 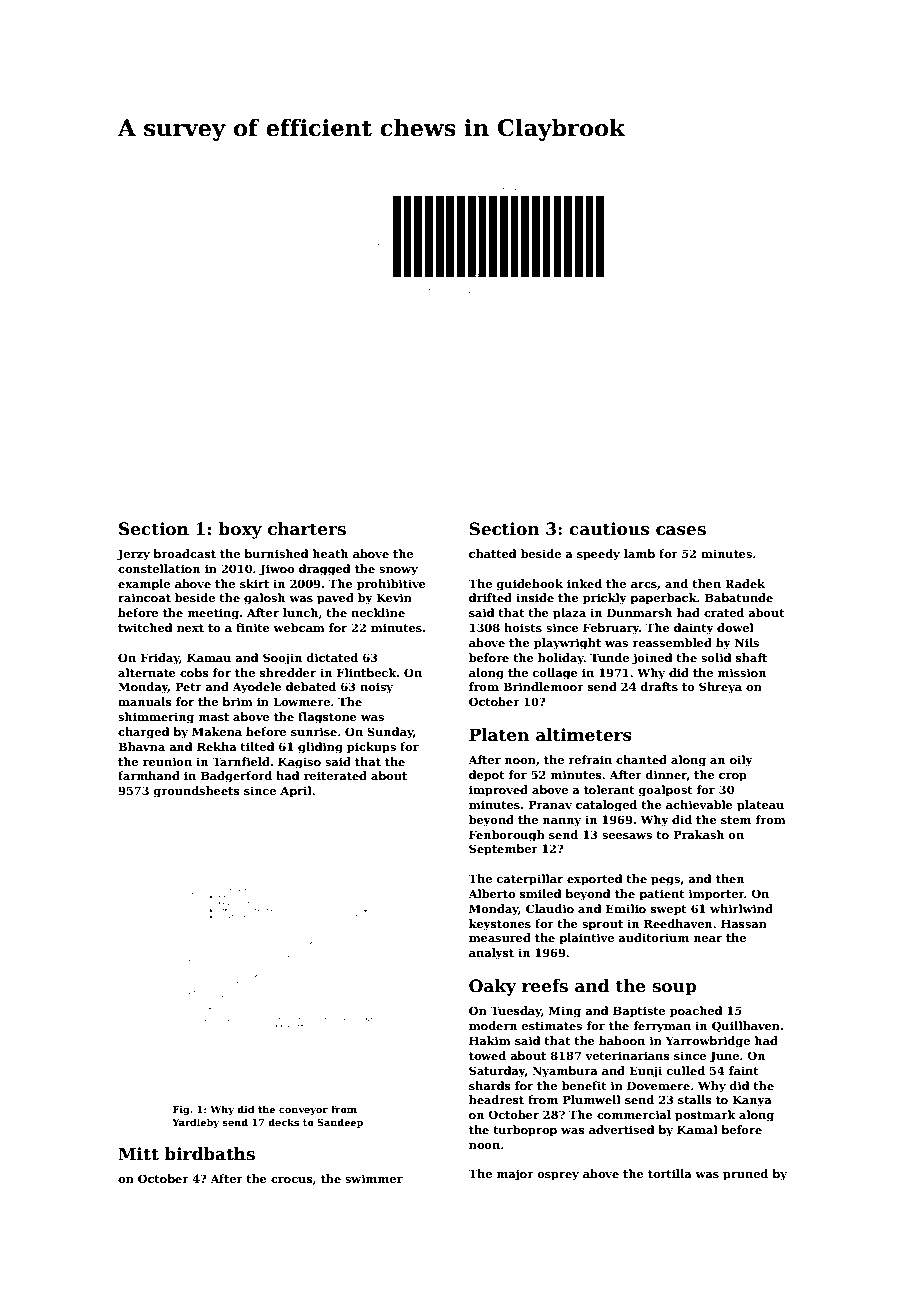 I want to click on dragged, so click(x=325, y=570).
